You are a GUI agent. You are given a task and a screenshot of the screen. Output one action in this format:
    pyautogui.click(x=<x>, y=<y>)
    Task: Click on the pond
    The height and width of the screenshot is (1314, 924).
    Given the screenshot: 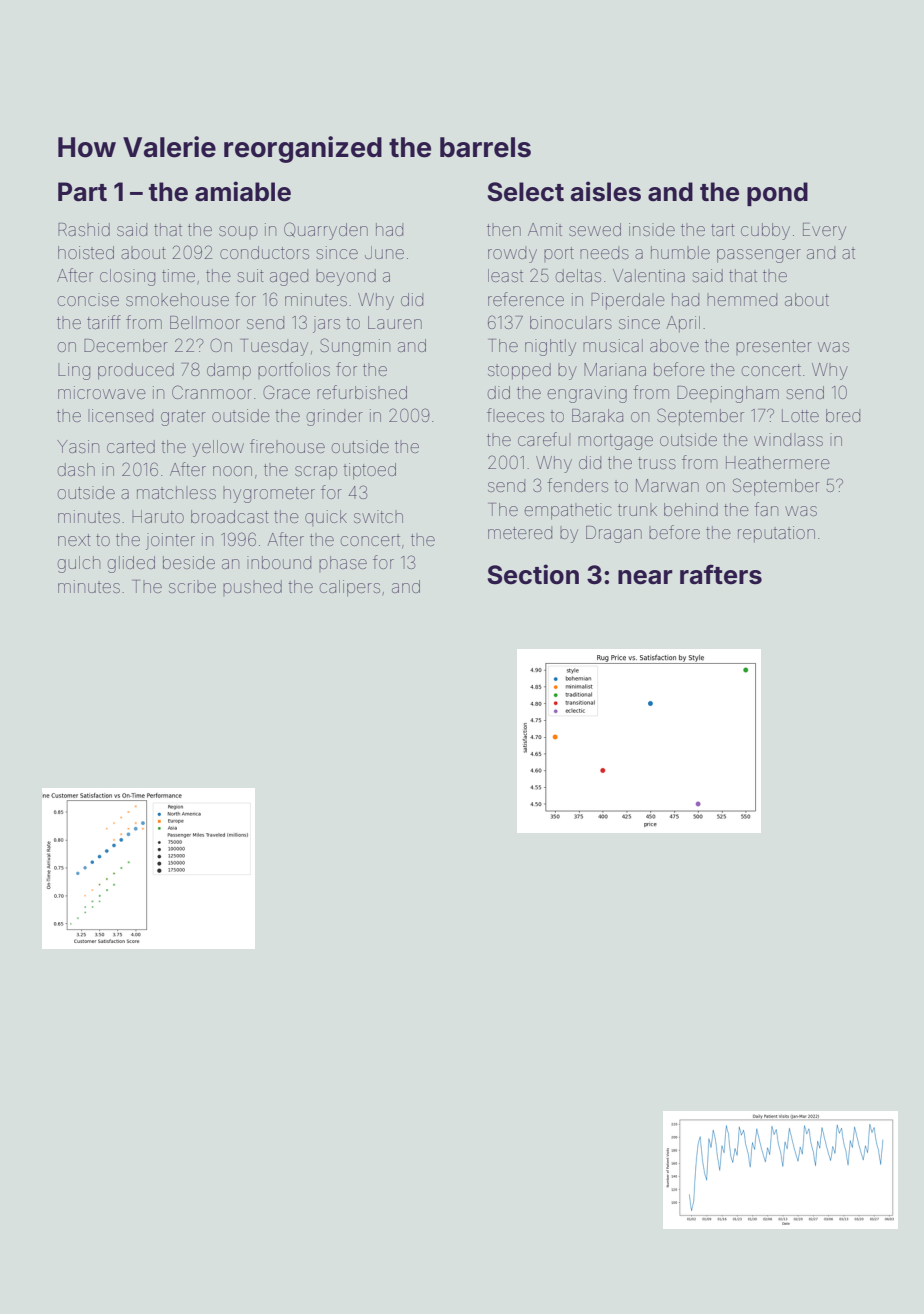 What is the action you would take?
    pyautogui.click(x=777, y=194)
